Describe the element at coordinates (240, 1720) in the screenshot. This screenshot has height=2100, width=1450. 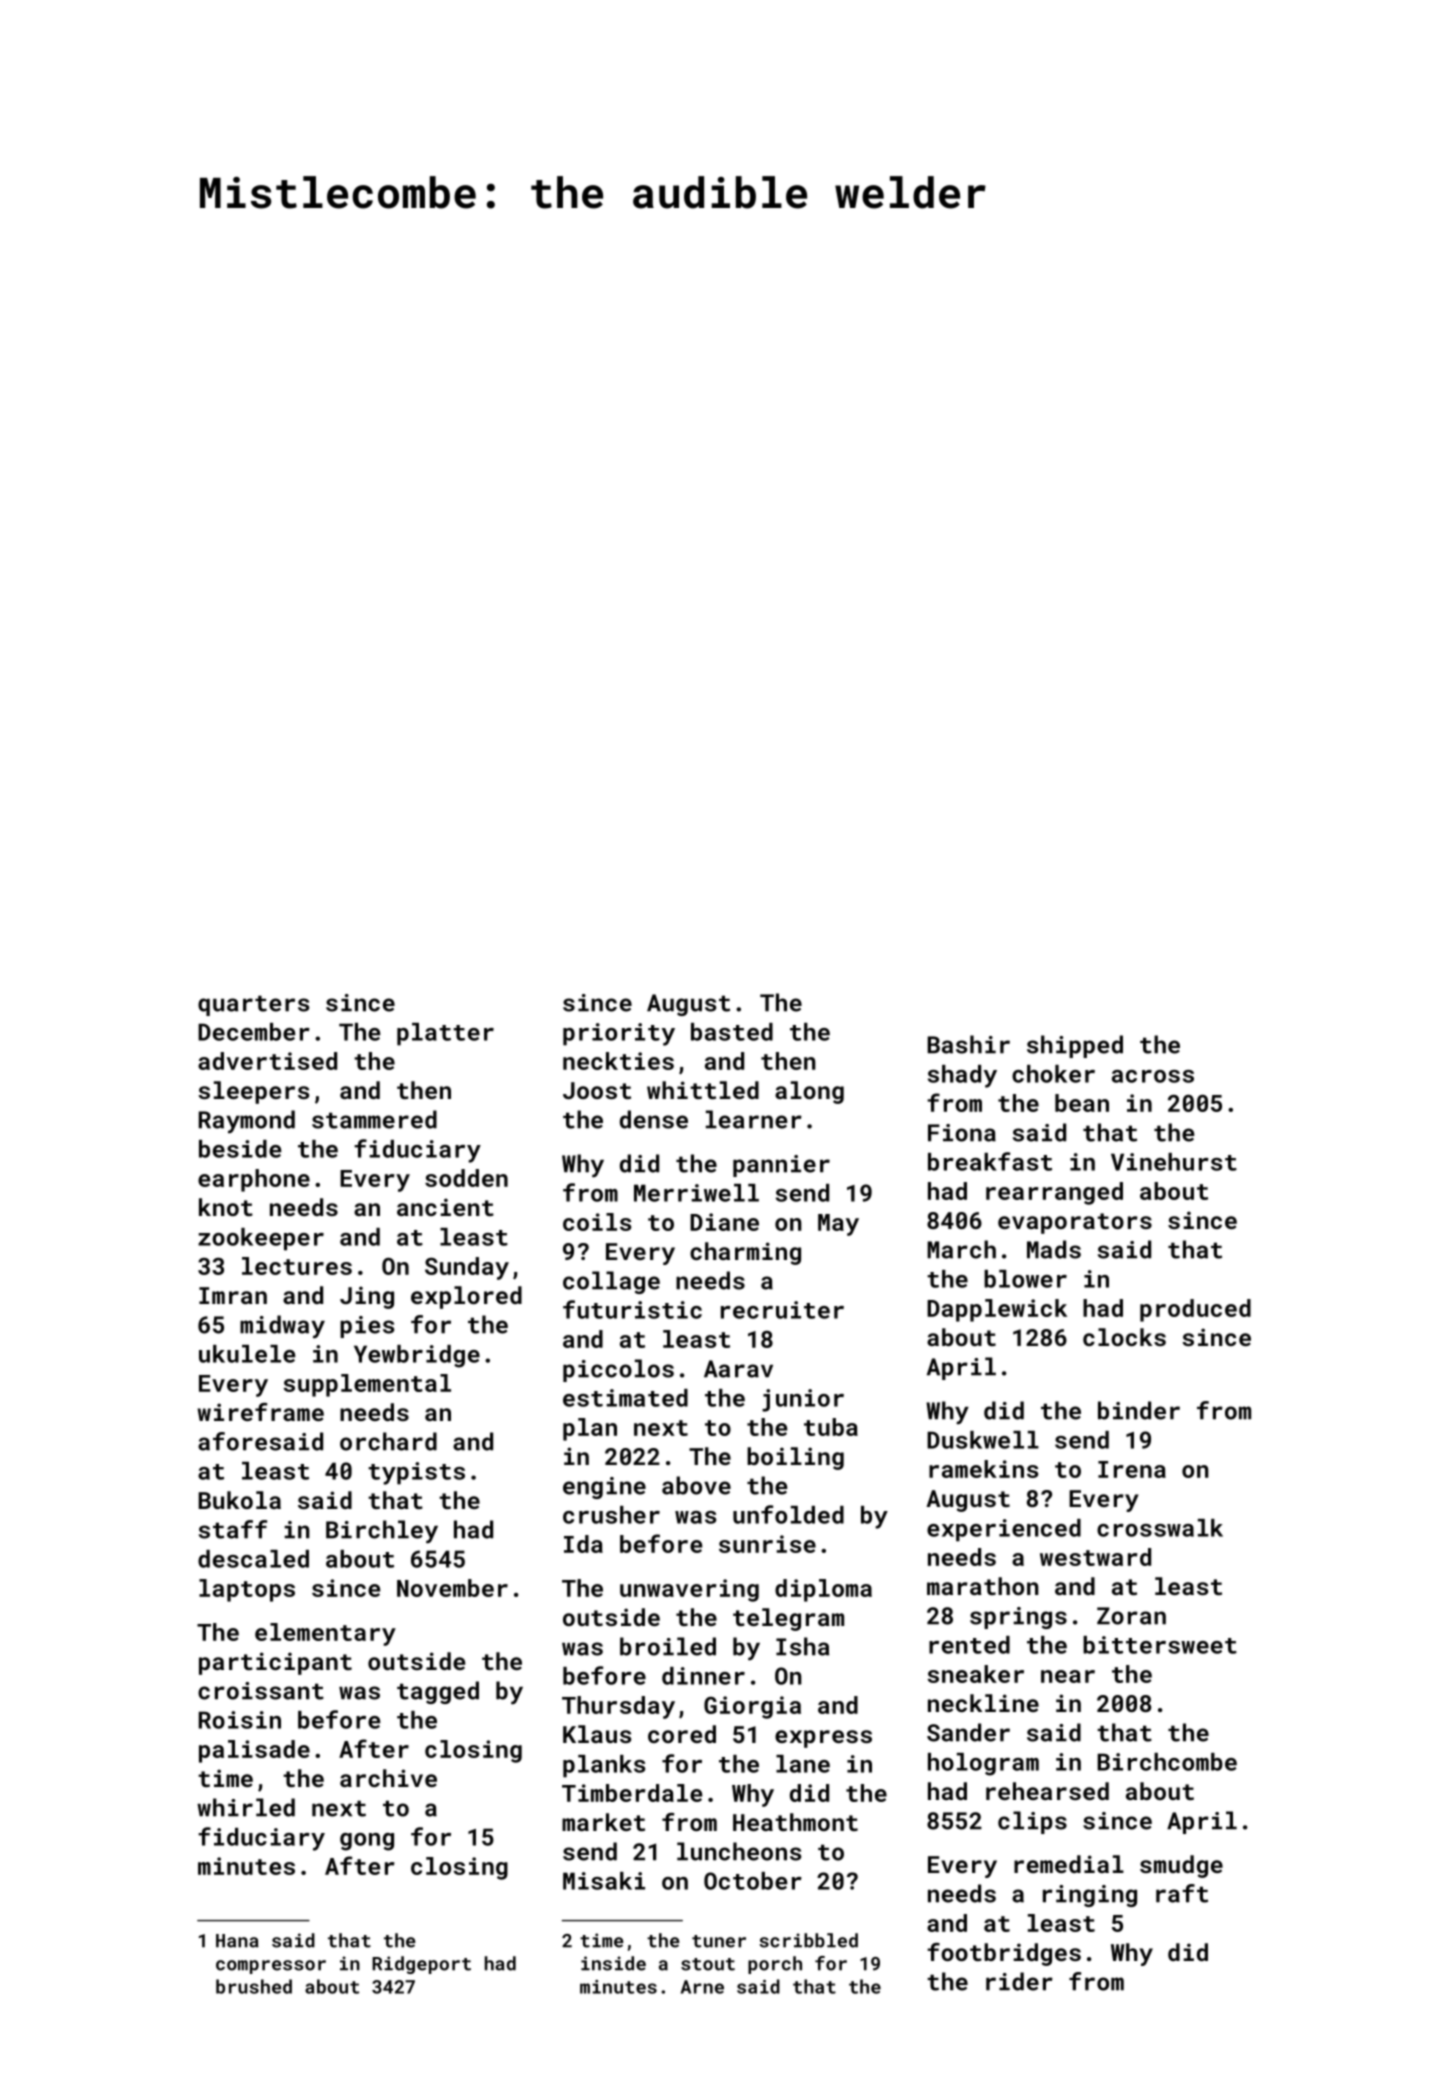
I see `Roisin` at that location.
